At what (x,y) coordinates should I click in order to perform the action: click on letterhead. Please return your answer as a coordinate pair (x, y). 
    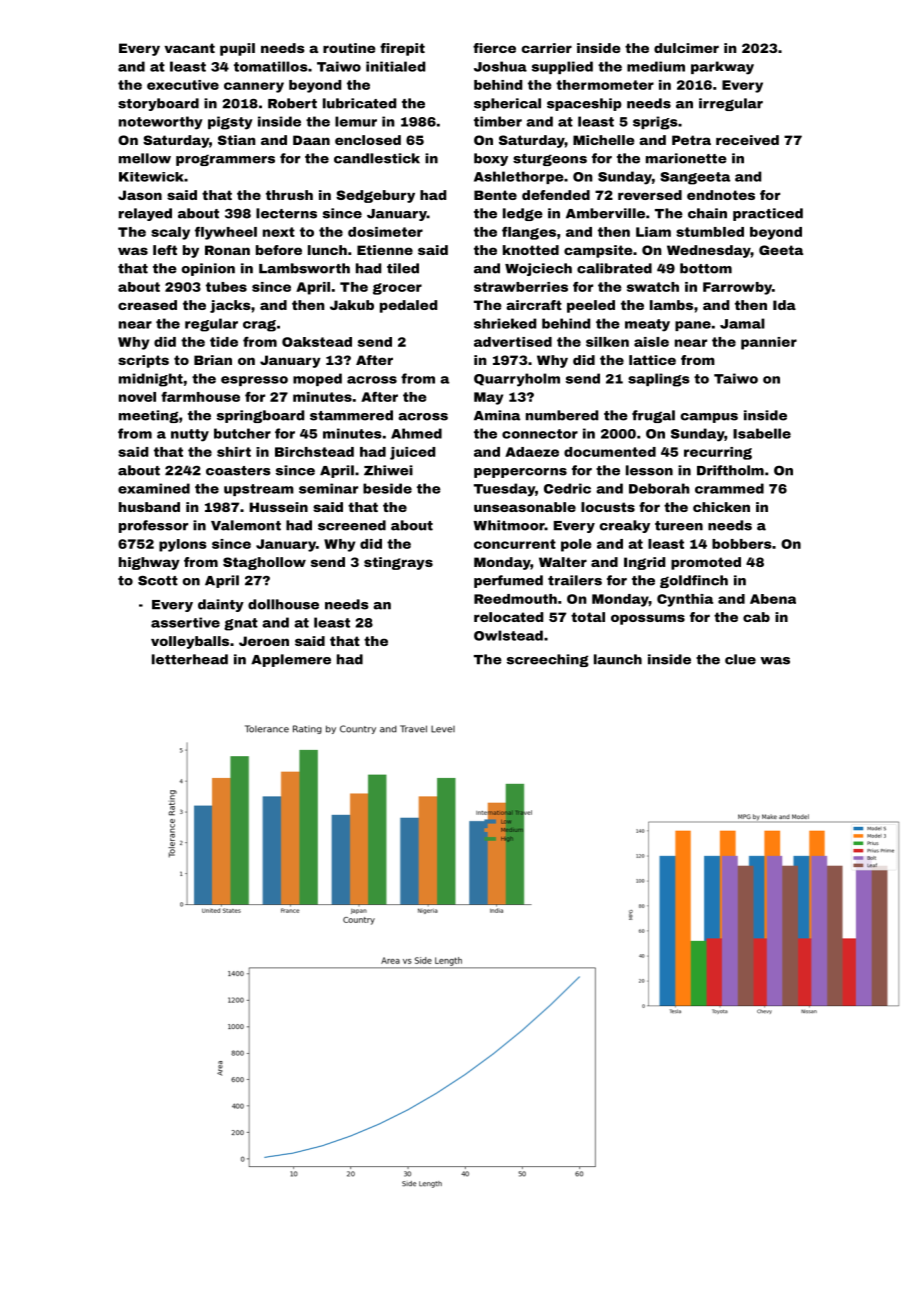
    Looking at the image, I should click on (190, 659).
